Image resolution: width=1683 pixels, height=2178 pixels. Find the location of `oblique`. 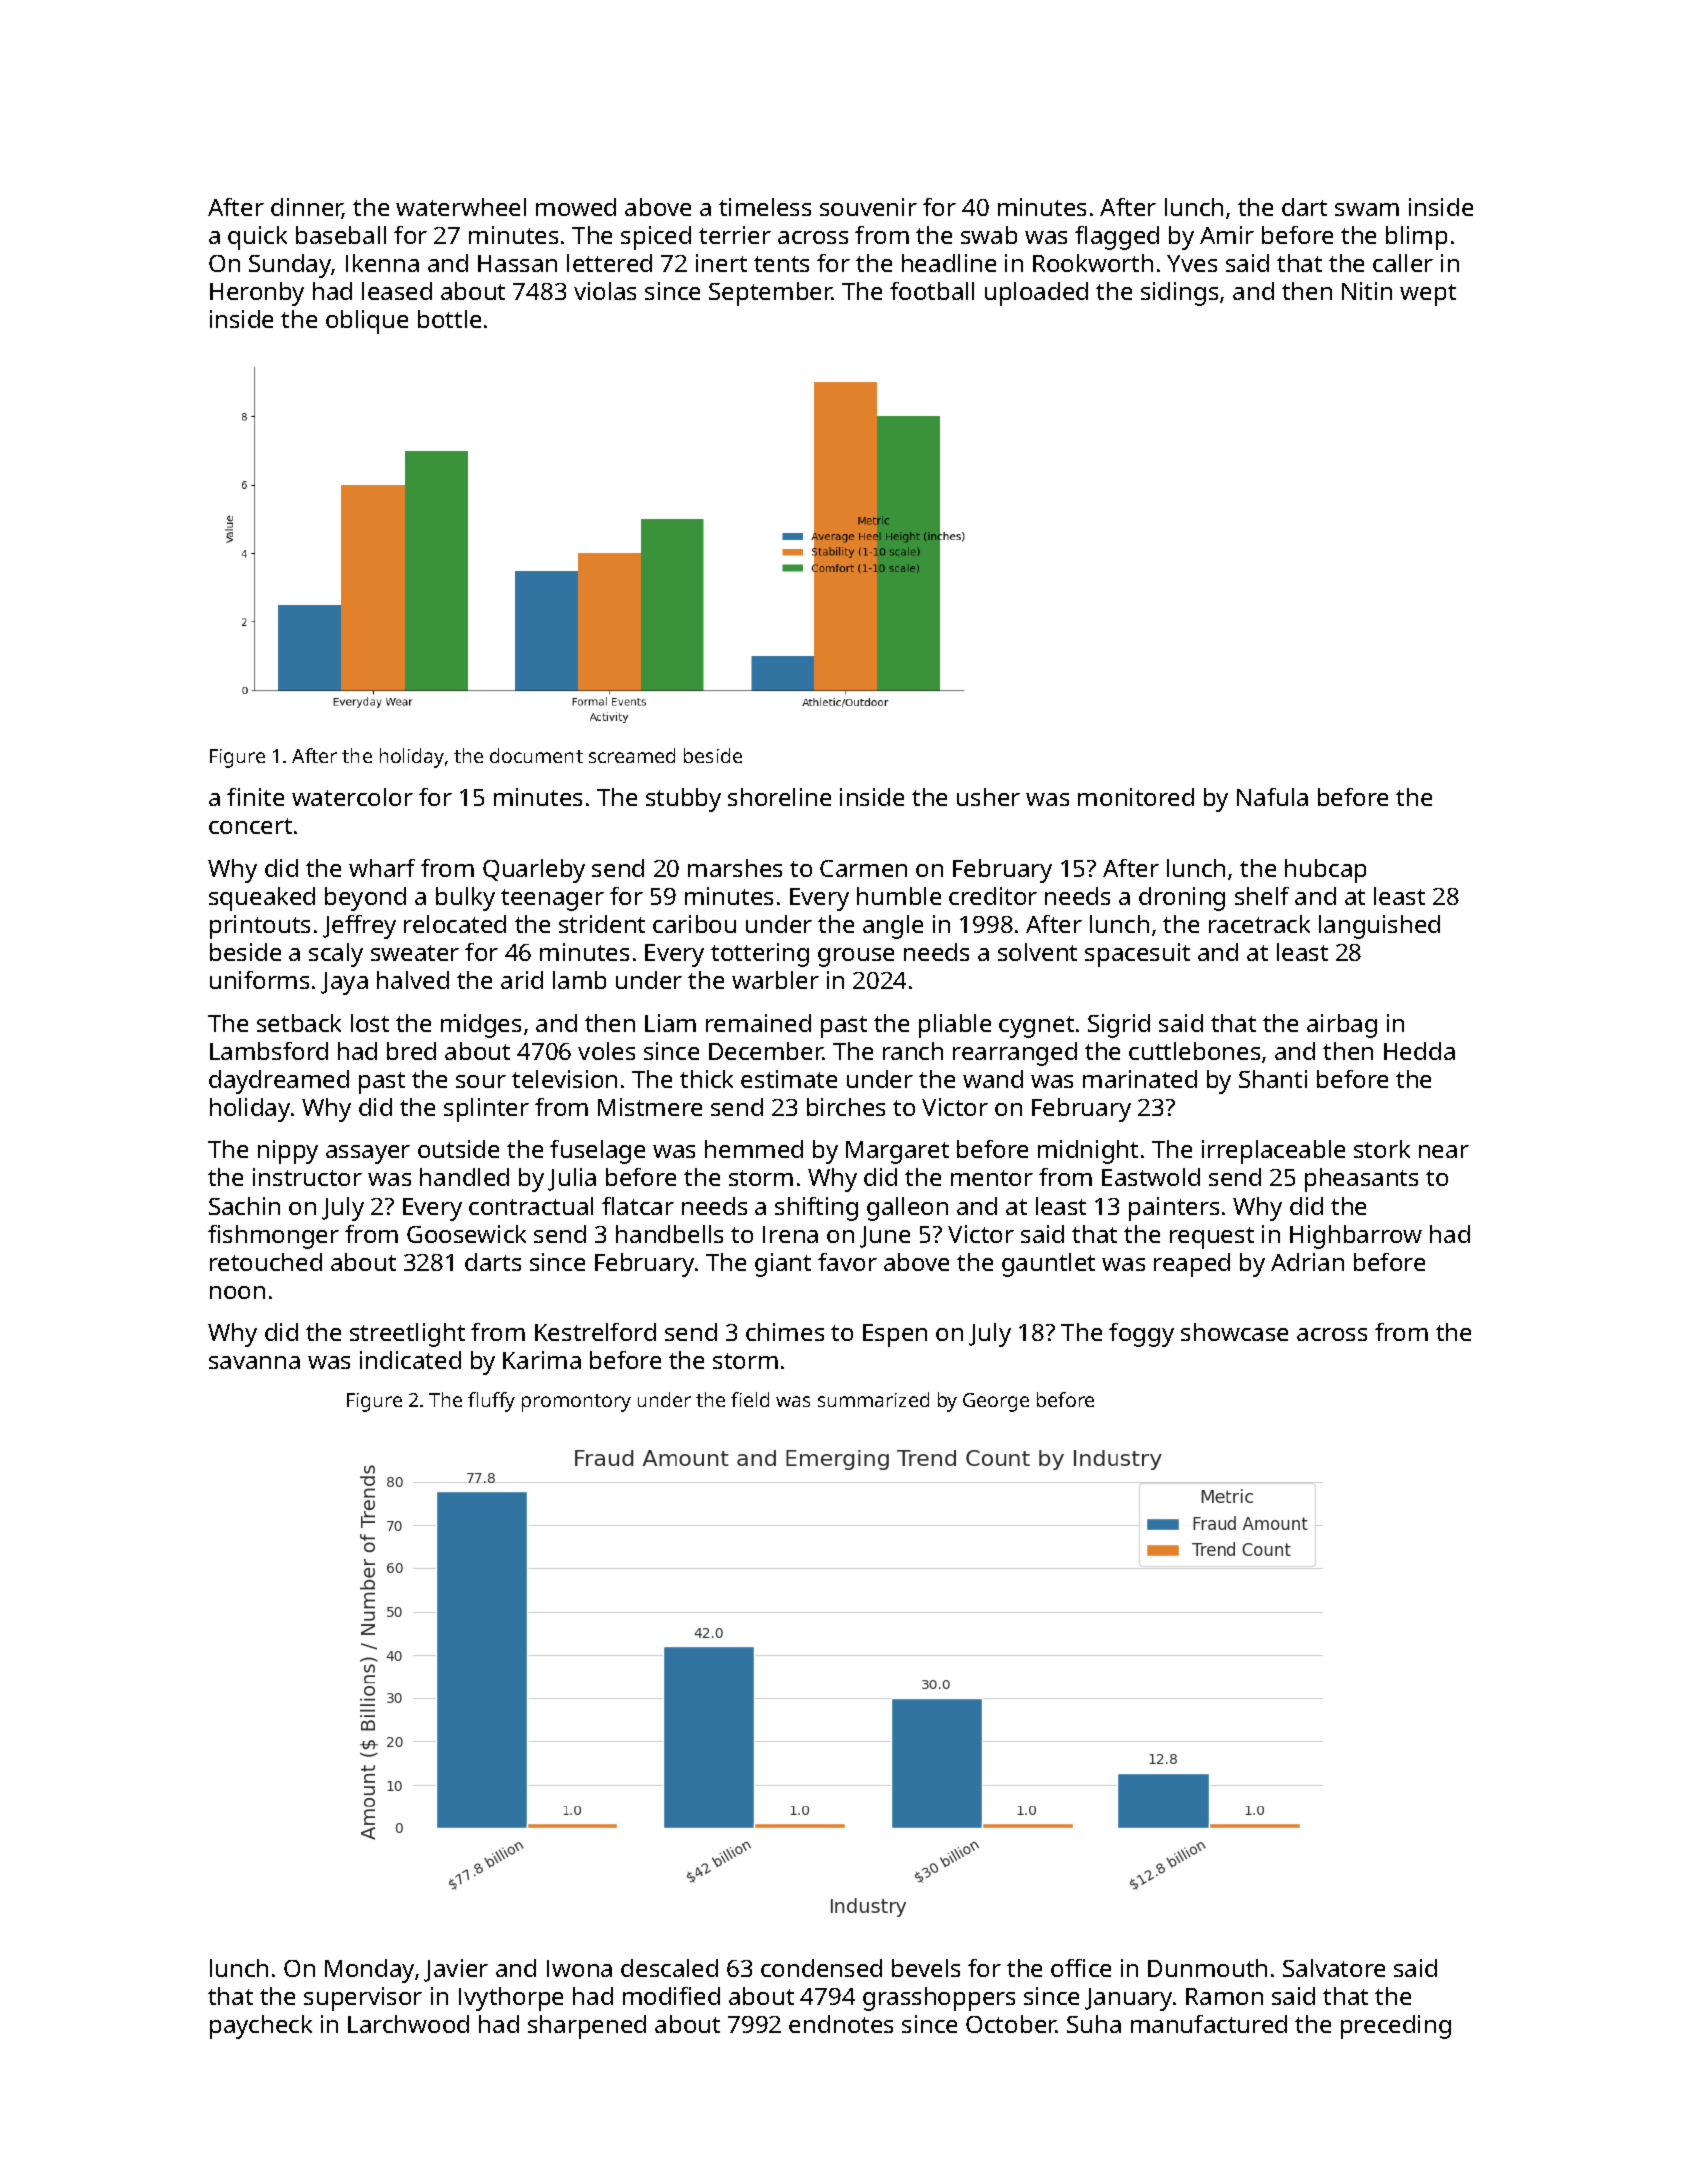

oblique is located at coordinates (367, 322).
